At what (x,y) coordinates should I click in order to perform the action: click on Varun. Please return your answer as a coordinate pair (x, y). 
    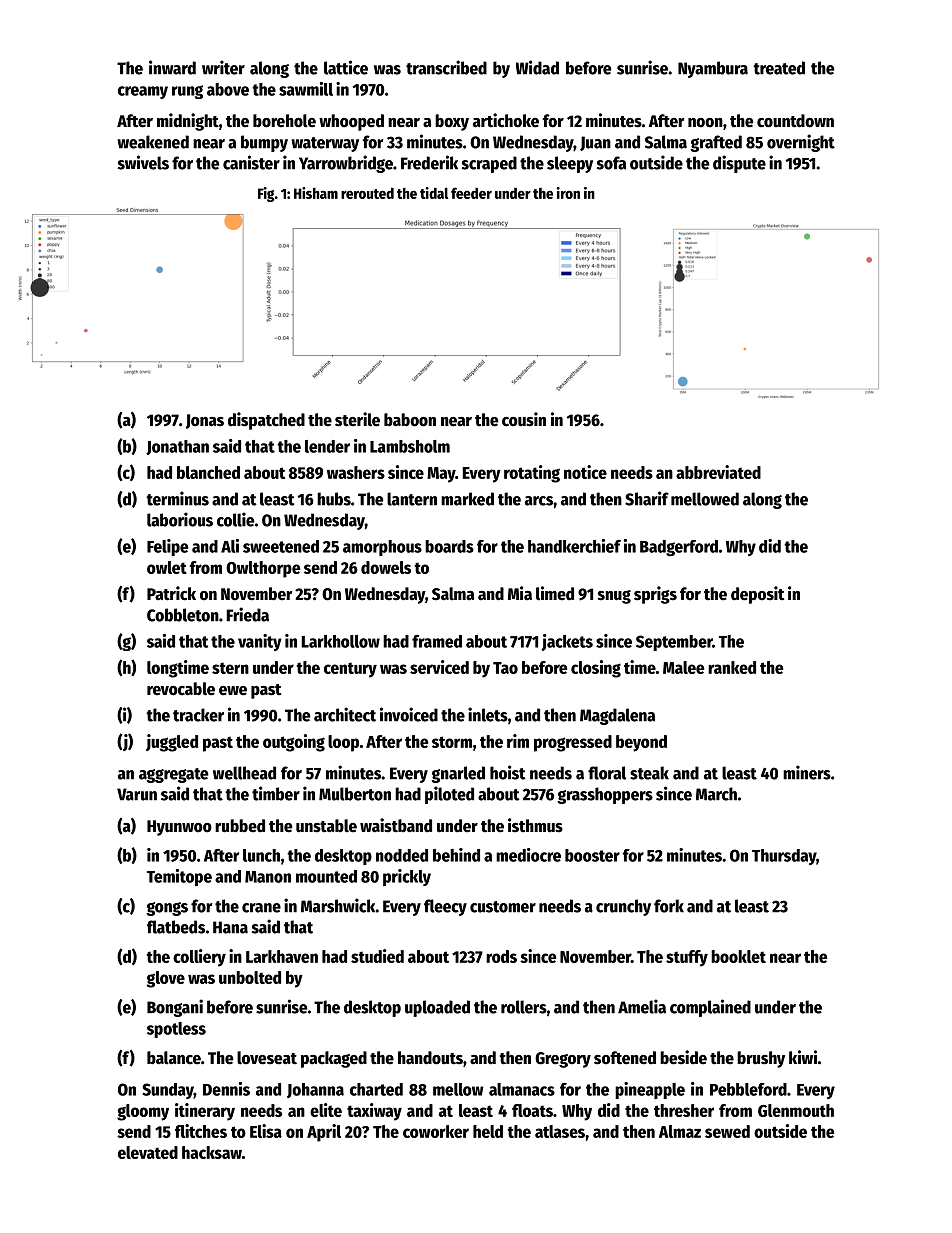
    Looking at the image, I should click on (137, 794).
